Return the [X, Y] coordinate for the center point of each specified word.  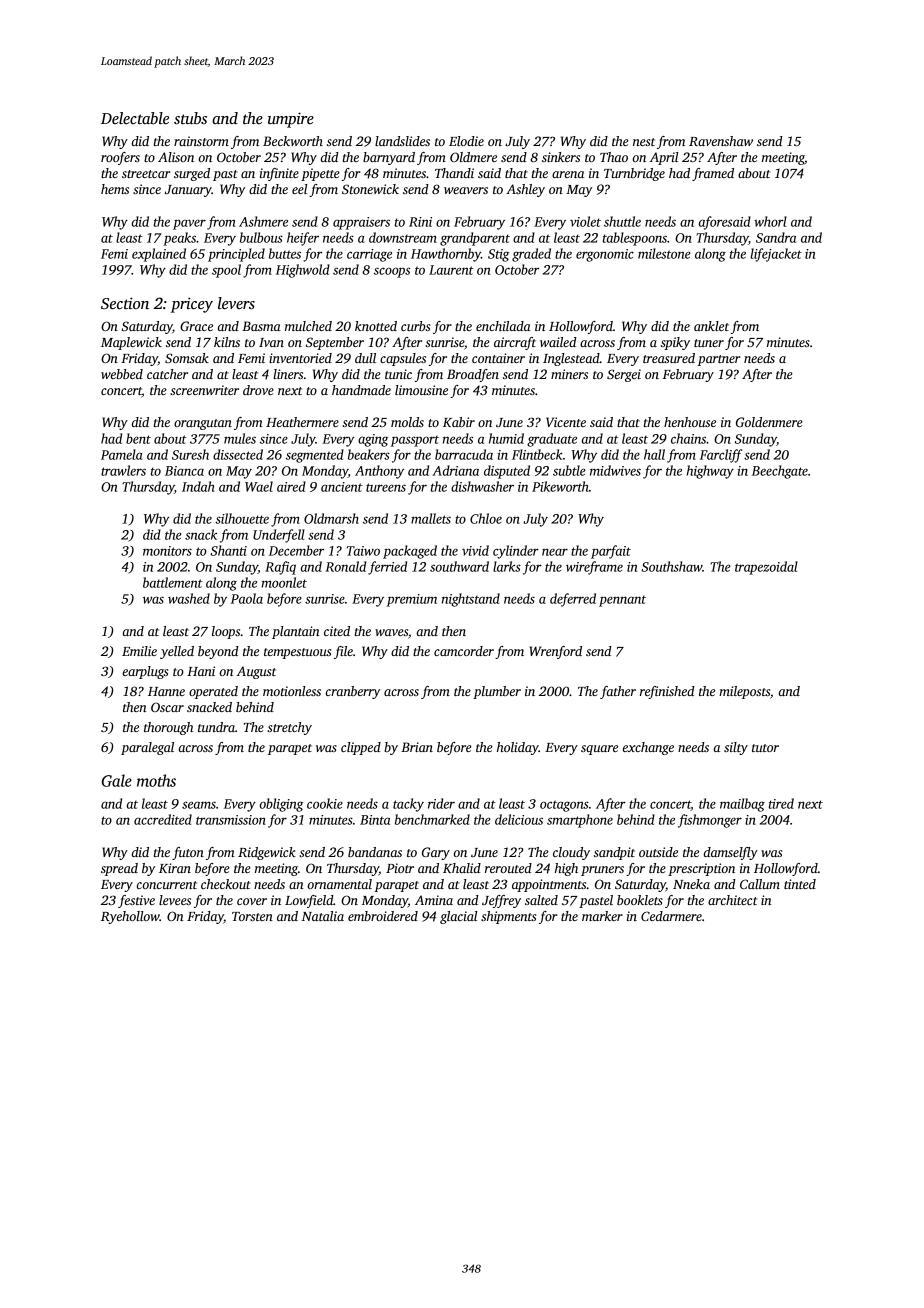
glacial [458, 917]
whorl [770, 221]
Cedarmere [671, 916]
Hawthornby [446, 255]
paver [189, 224]
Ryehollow [130, 917]
